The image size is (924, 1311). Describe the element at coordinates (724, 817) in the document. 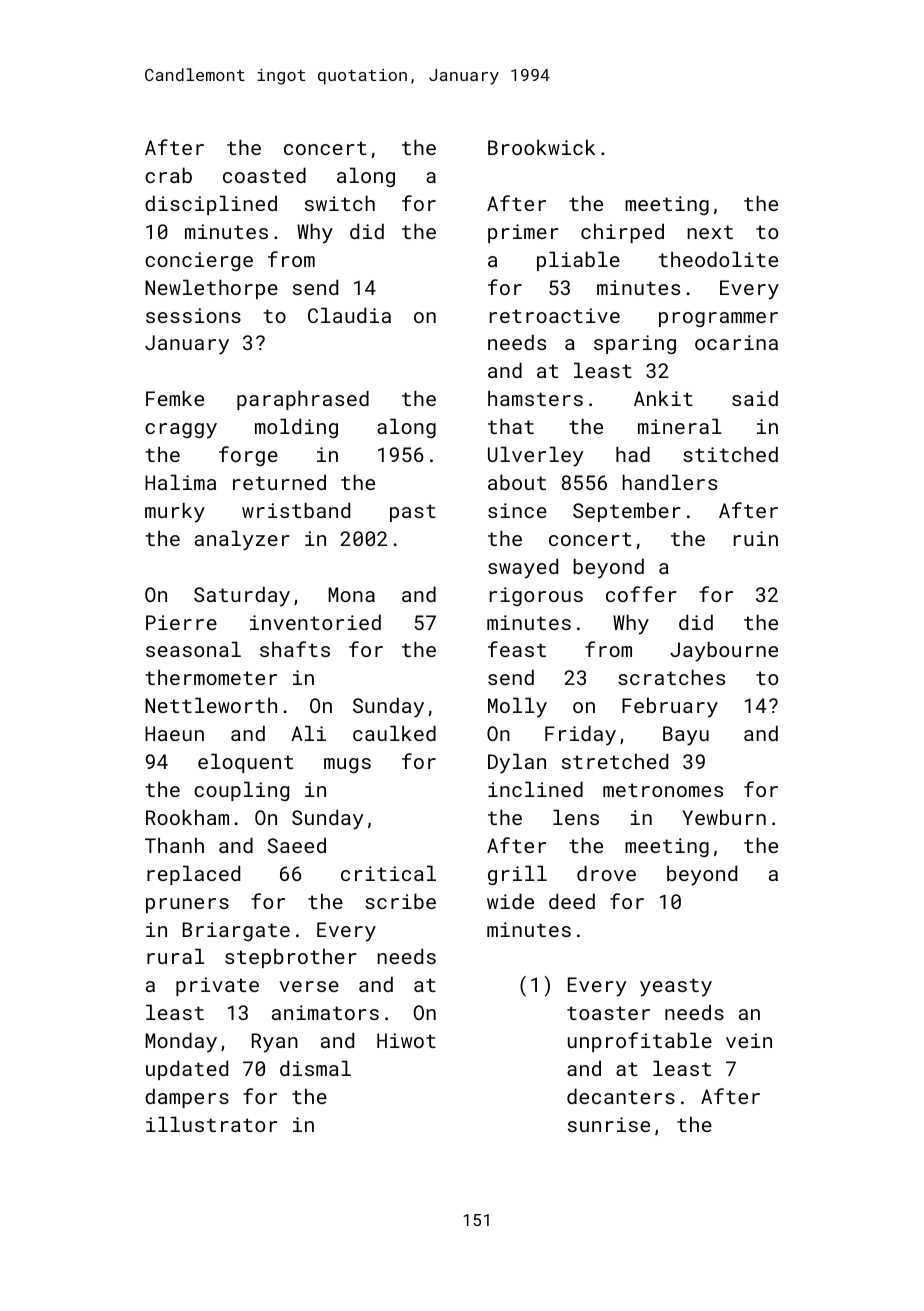

I see `Yewburn` at that location.
